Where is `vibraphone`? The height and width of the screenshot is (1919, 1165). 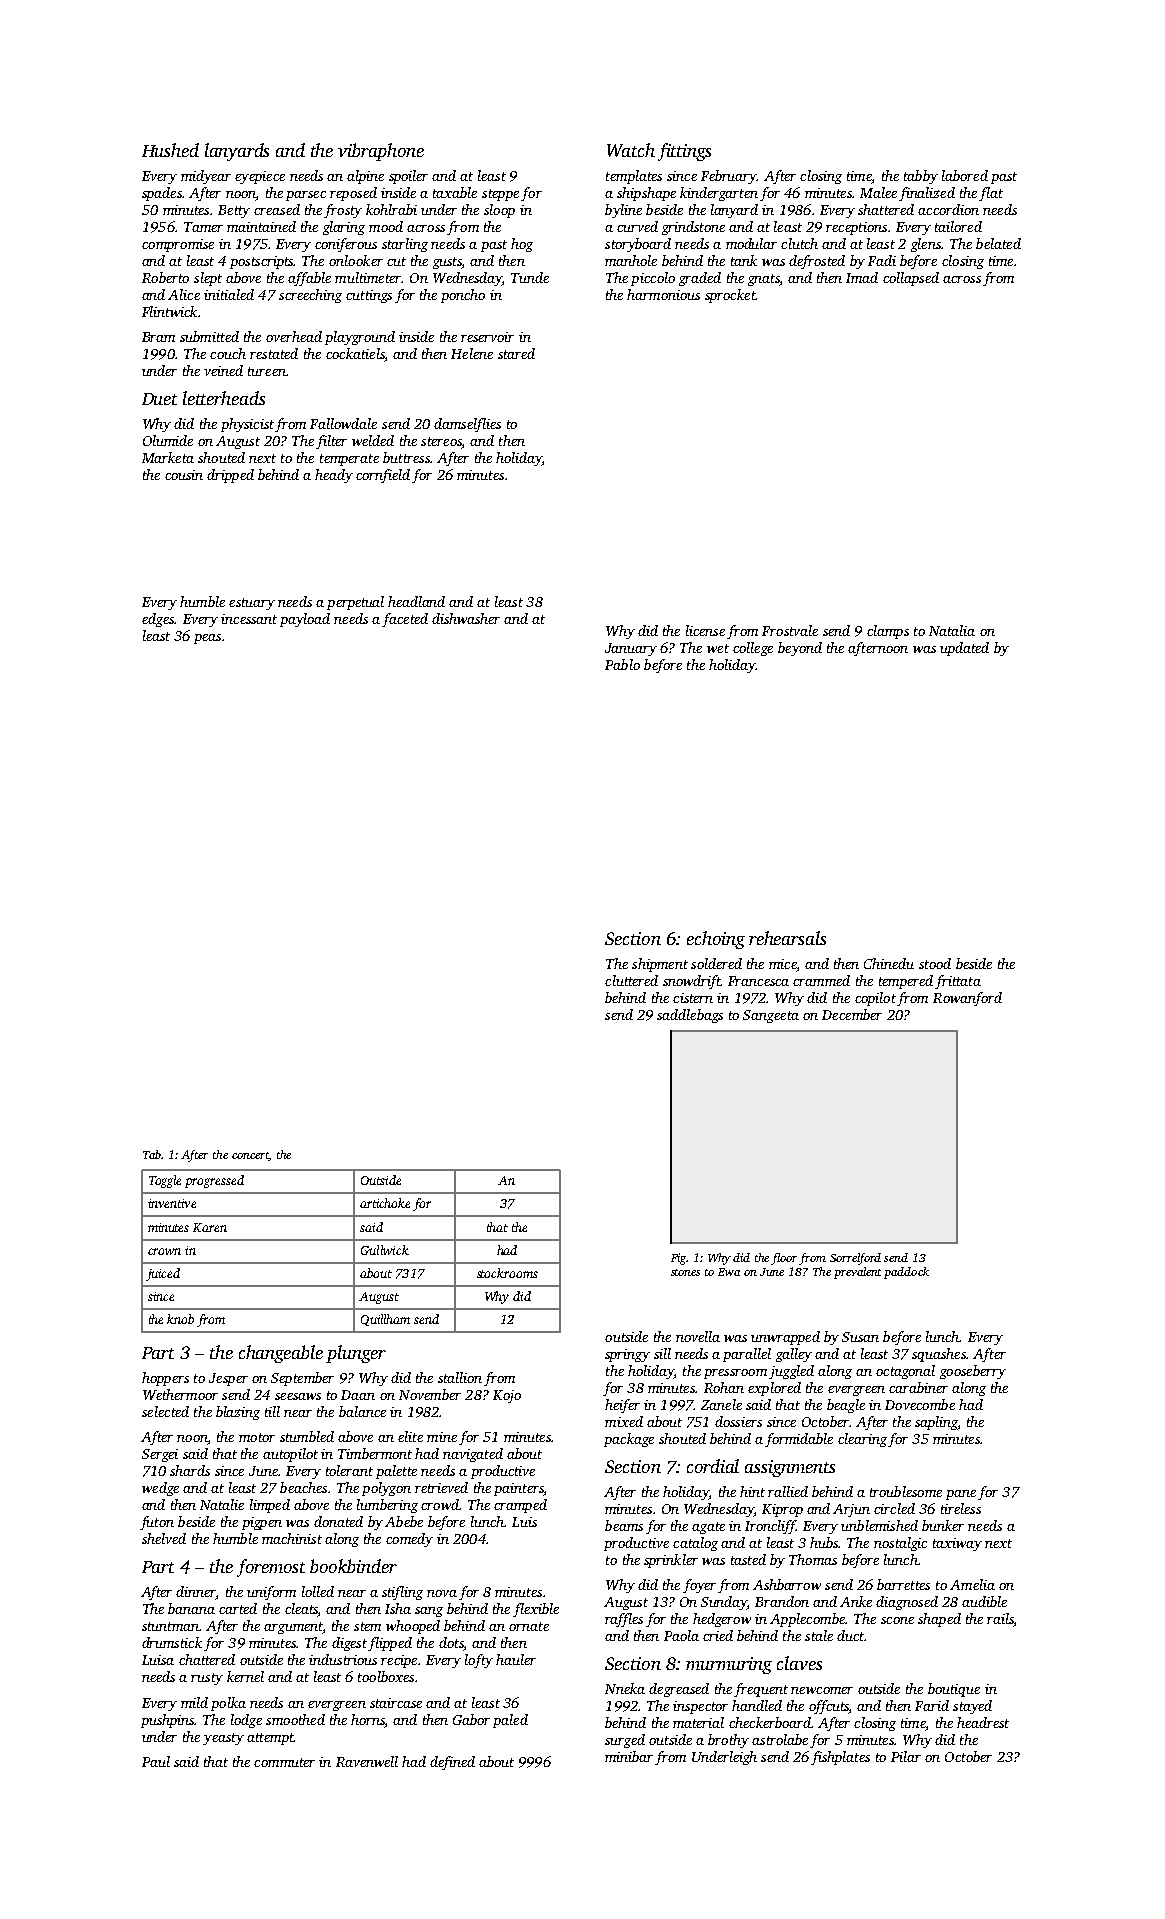 vibraphone is located at coordinates (381, 152).
